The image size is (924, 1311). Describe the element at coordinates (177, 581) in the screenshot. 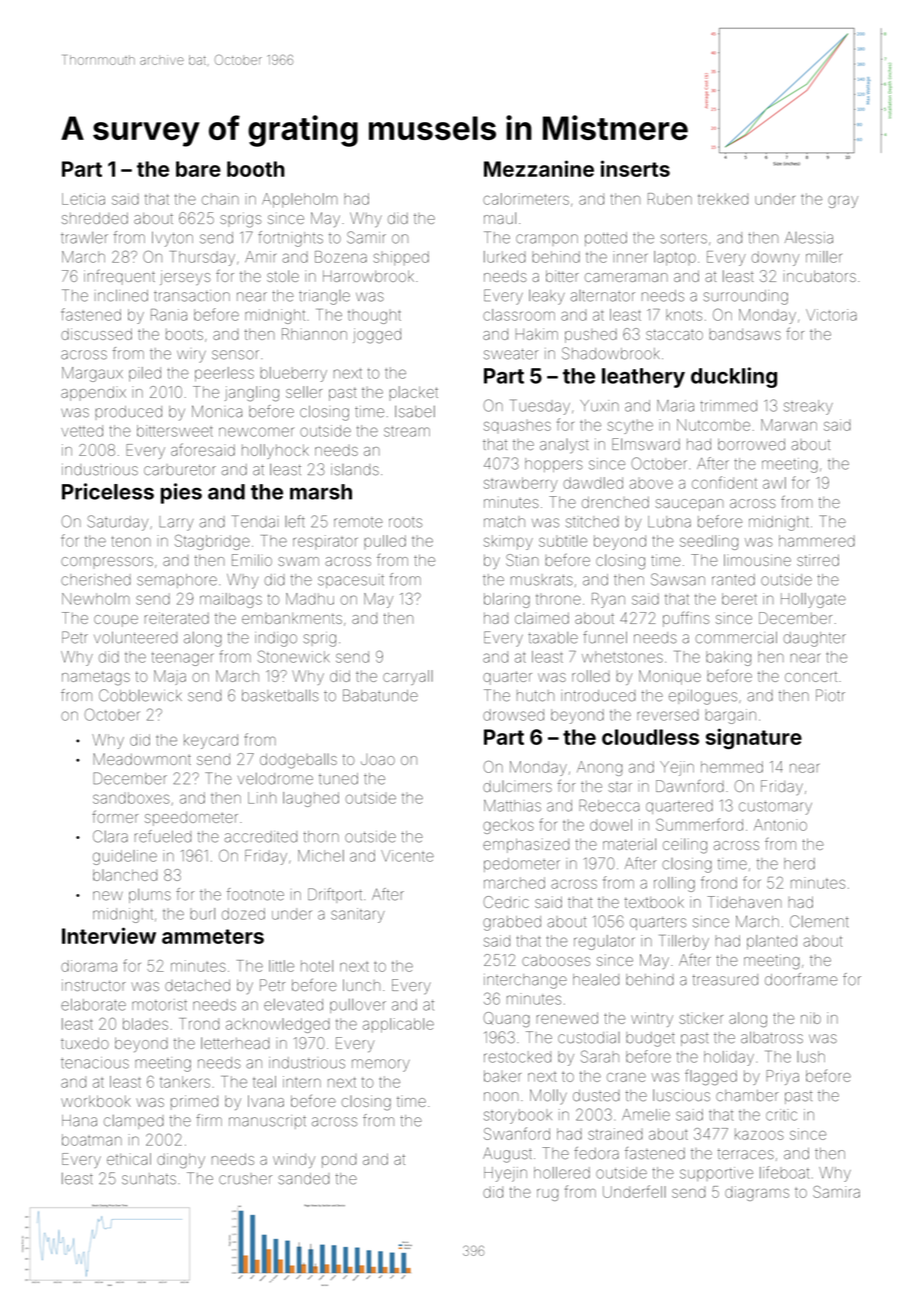

I see `semaphore` at that location.
